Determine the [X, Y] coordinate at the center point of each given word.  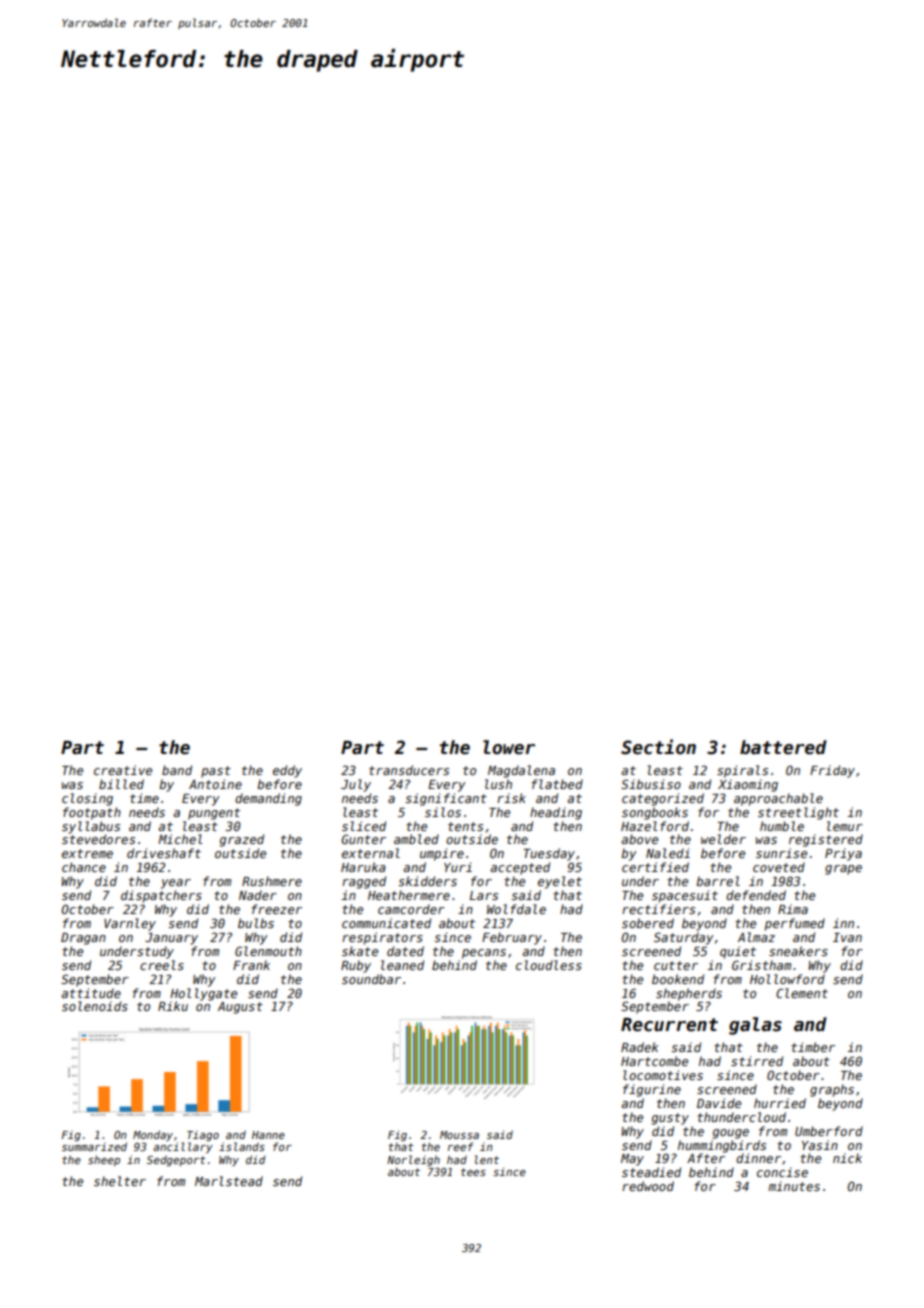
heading [556, 813]
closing [87, 799]
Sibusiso [651, 784]
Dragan [83, 939]
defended [756, 895]
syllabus [91, 827]
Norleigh [413, 1160]
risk [511, 798]
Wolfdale [516, 909]
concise [782, 1172]
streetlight [798, 813]
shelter [120, 1181]
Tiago [203, 1136]
